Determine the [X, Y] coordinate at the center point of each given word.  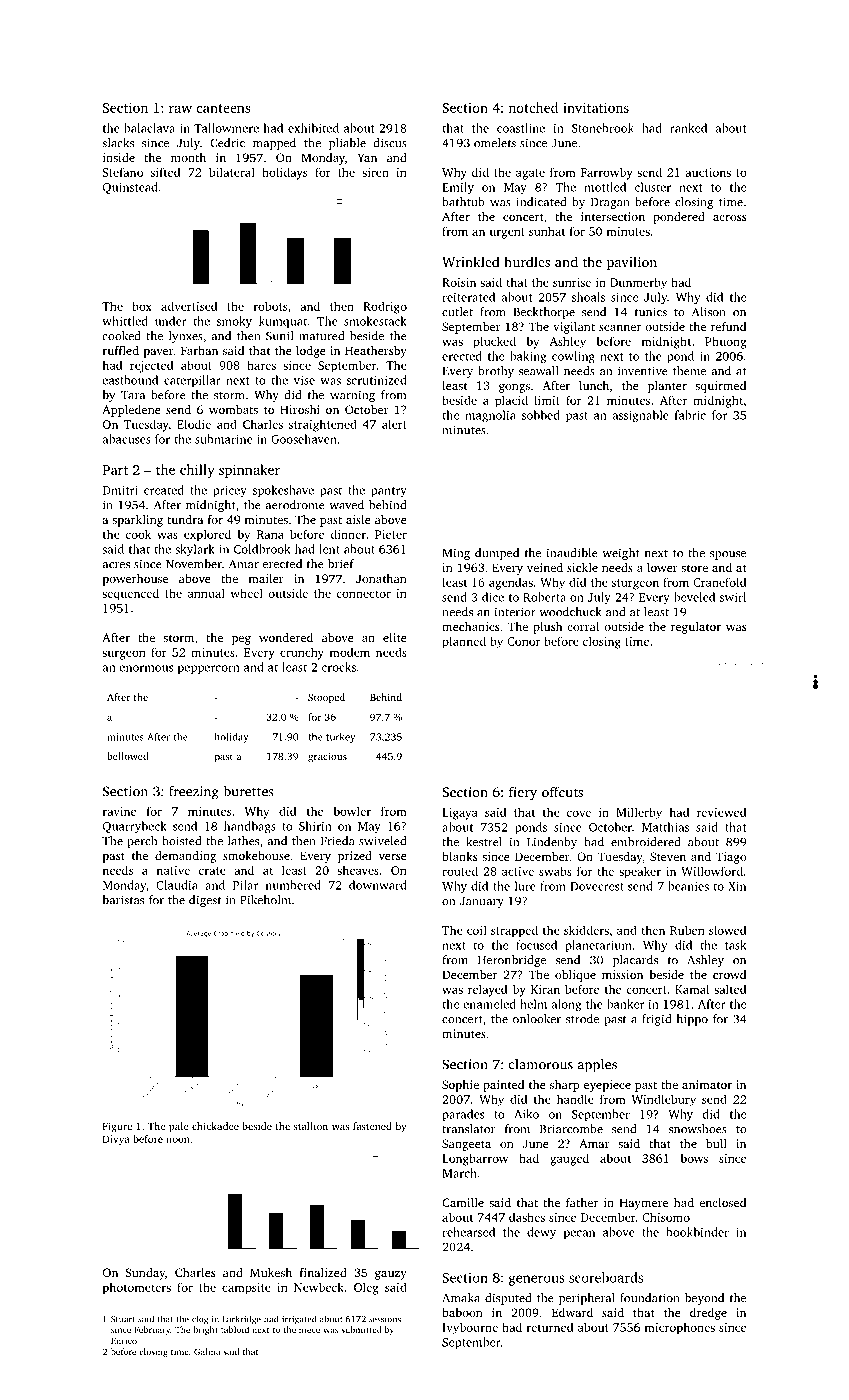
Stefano [122, 172]
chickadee [215, 1126]
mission [622, 974]
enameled [489, 1004]
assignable [641, 416]
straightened [323, 425]
